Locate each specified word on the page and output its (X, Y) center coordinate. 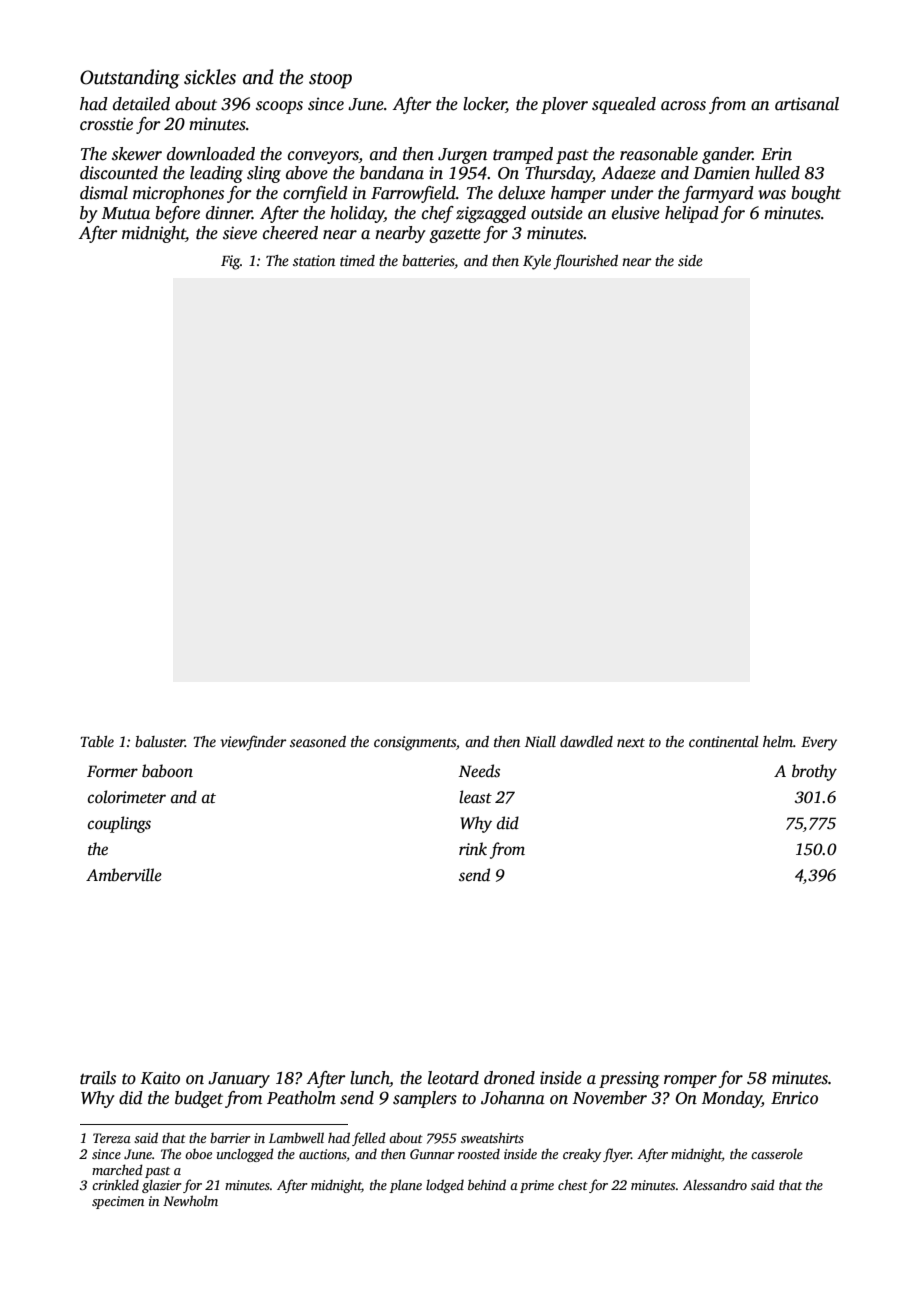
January (239, 1080)
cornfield (315, 194)
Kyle (537, 262)
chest (573, 1184)
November (610, 1098)
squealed (624, 105)
